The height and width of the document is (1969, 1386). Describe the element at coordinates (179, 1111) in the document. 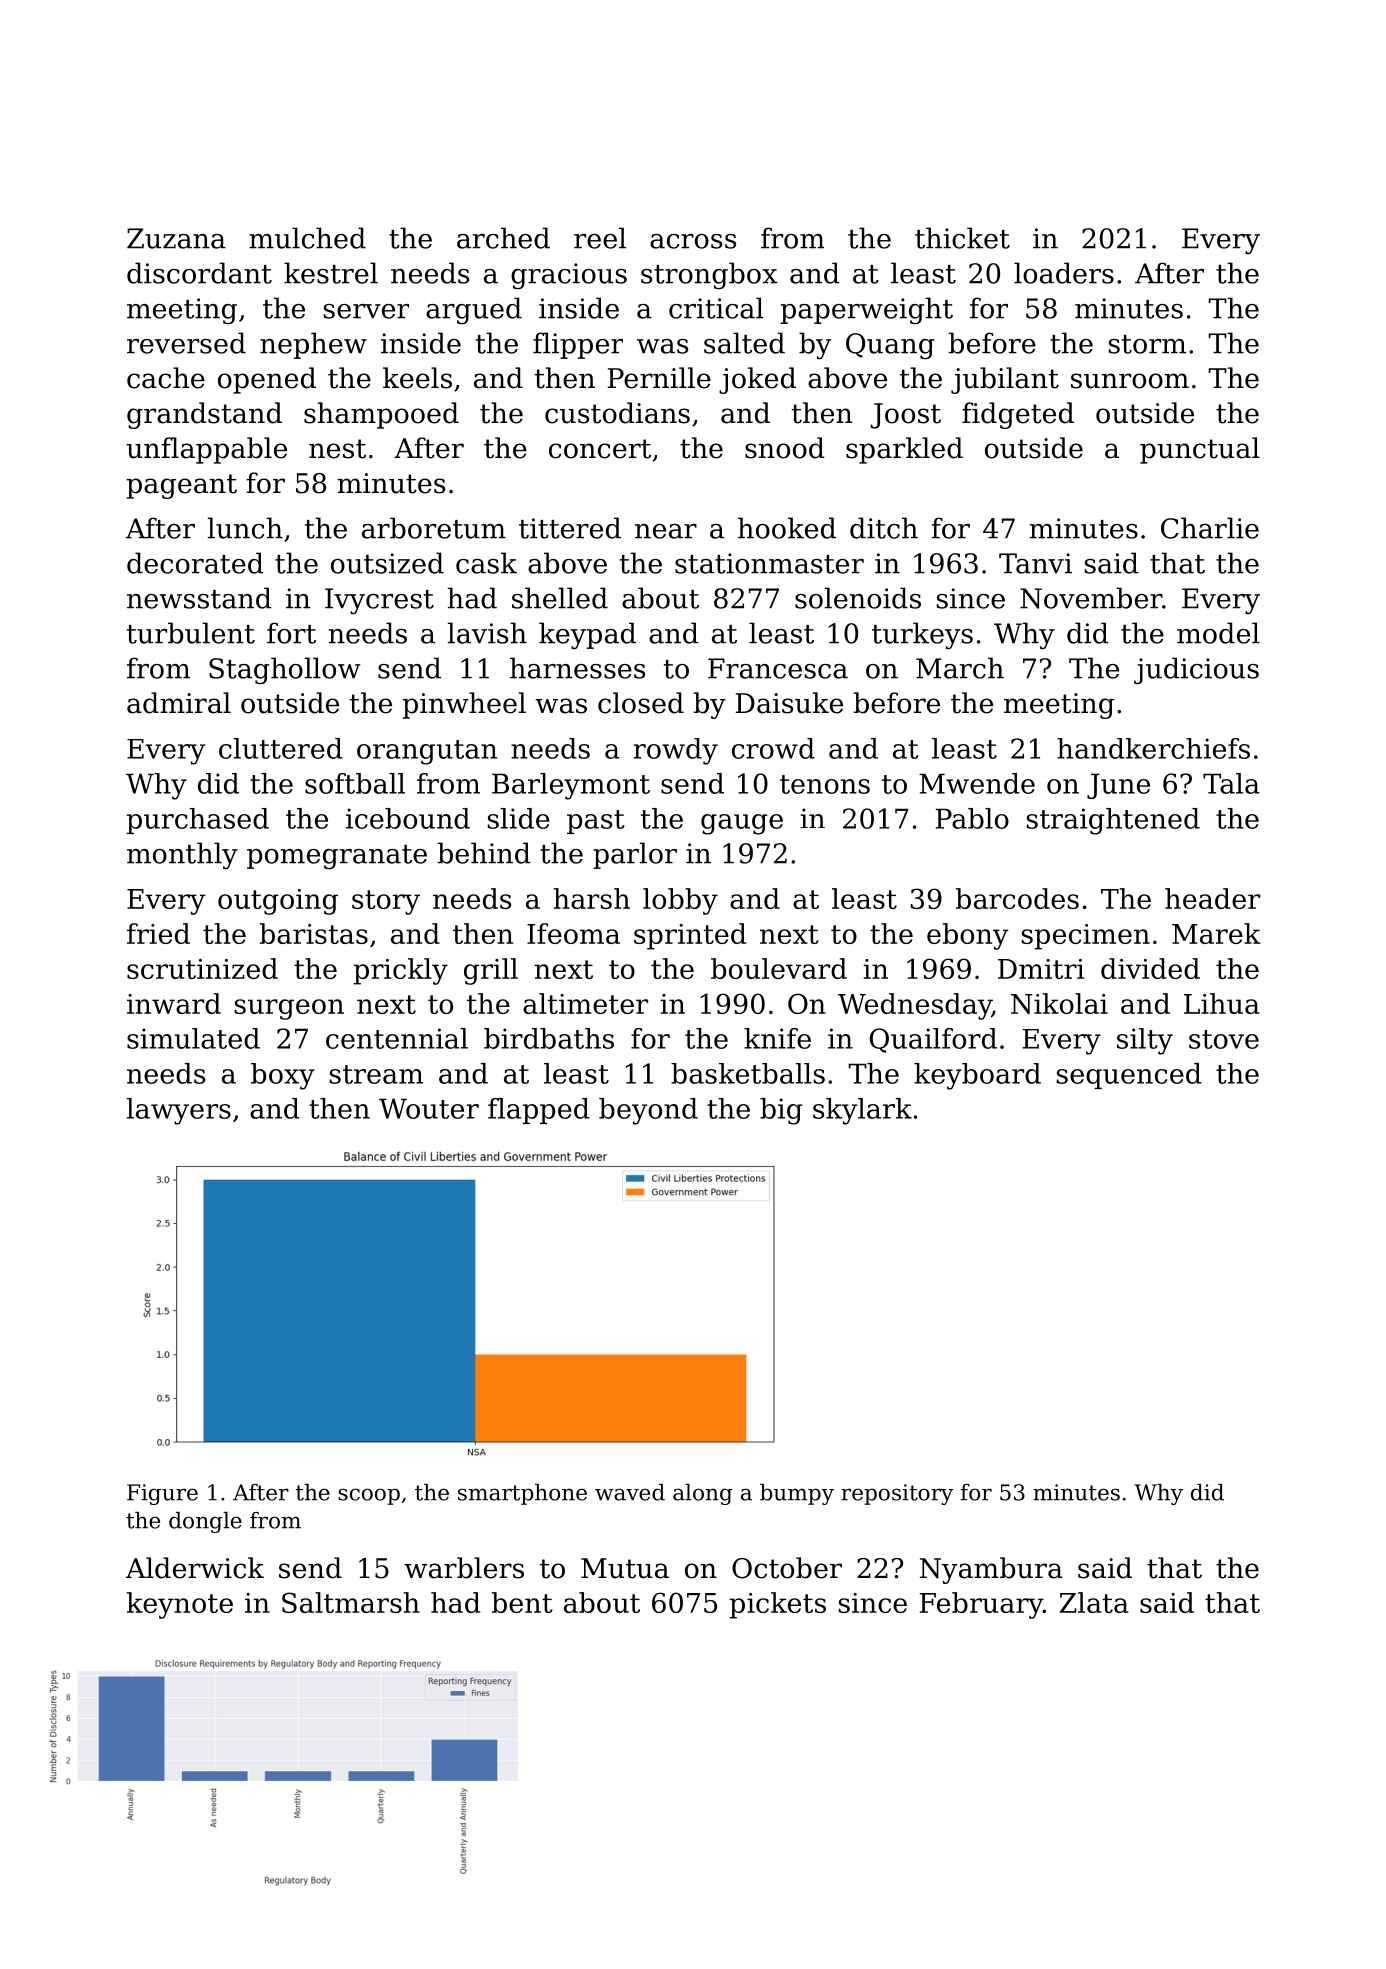

I see `lawyers` at that location.
